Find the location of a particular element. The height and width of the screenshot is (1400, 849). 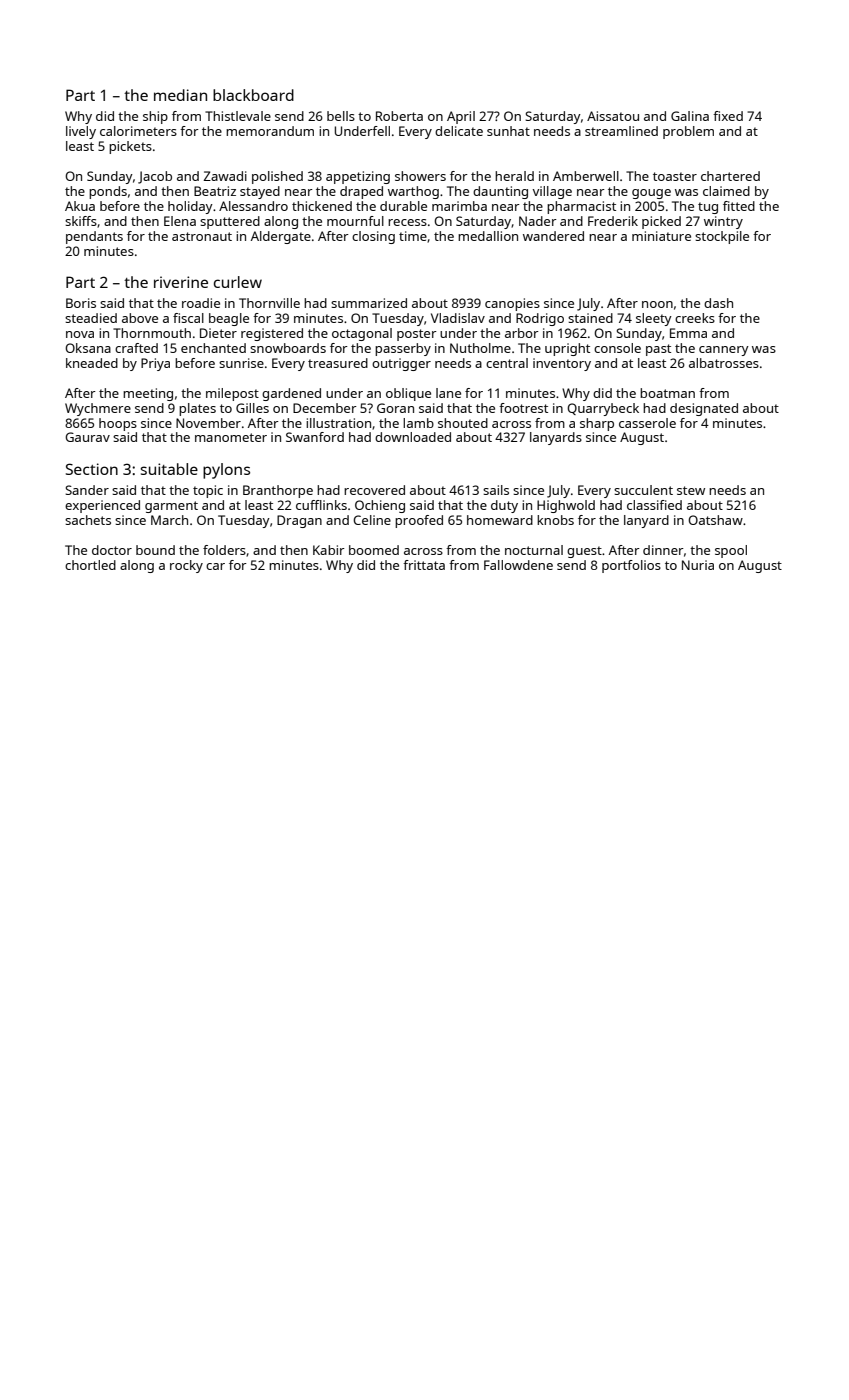

Ochieng is located at coordinates (380, 506).
